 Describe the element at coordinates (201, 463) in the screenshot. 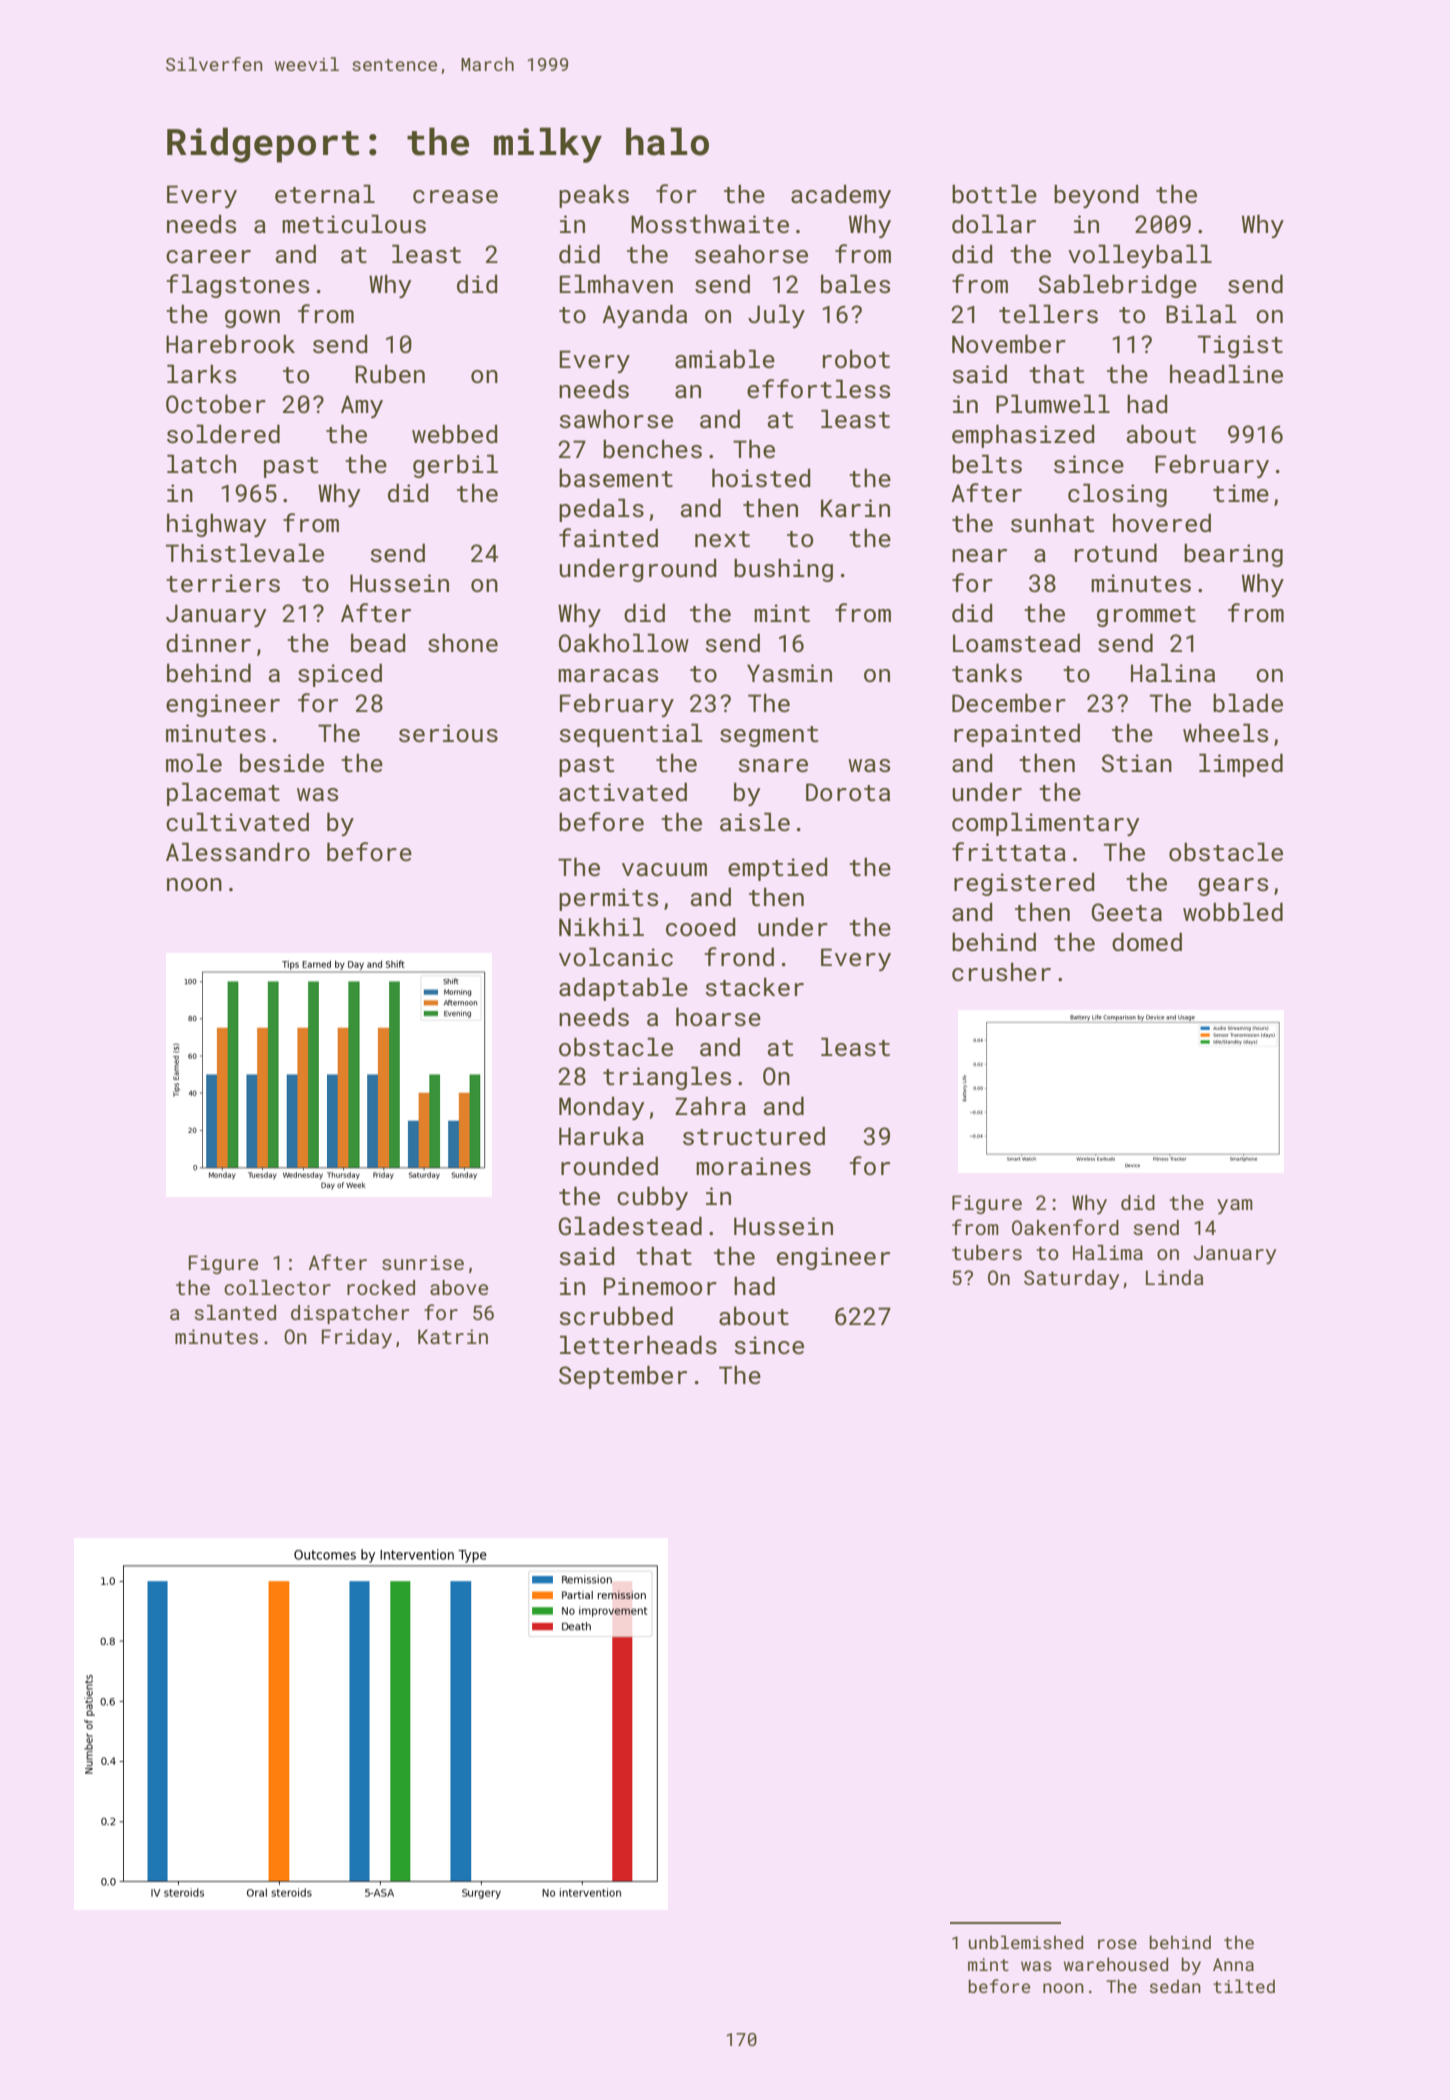

I see `latch` at that location.
